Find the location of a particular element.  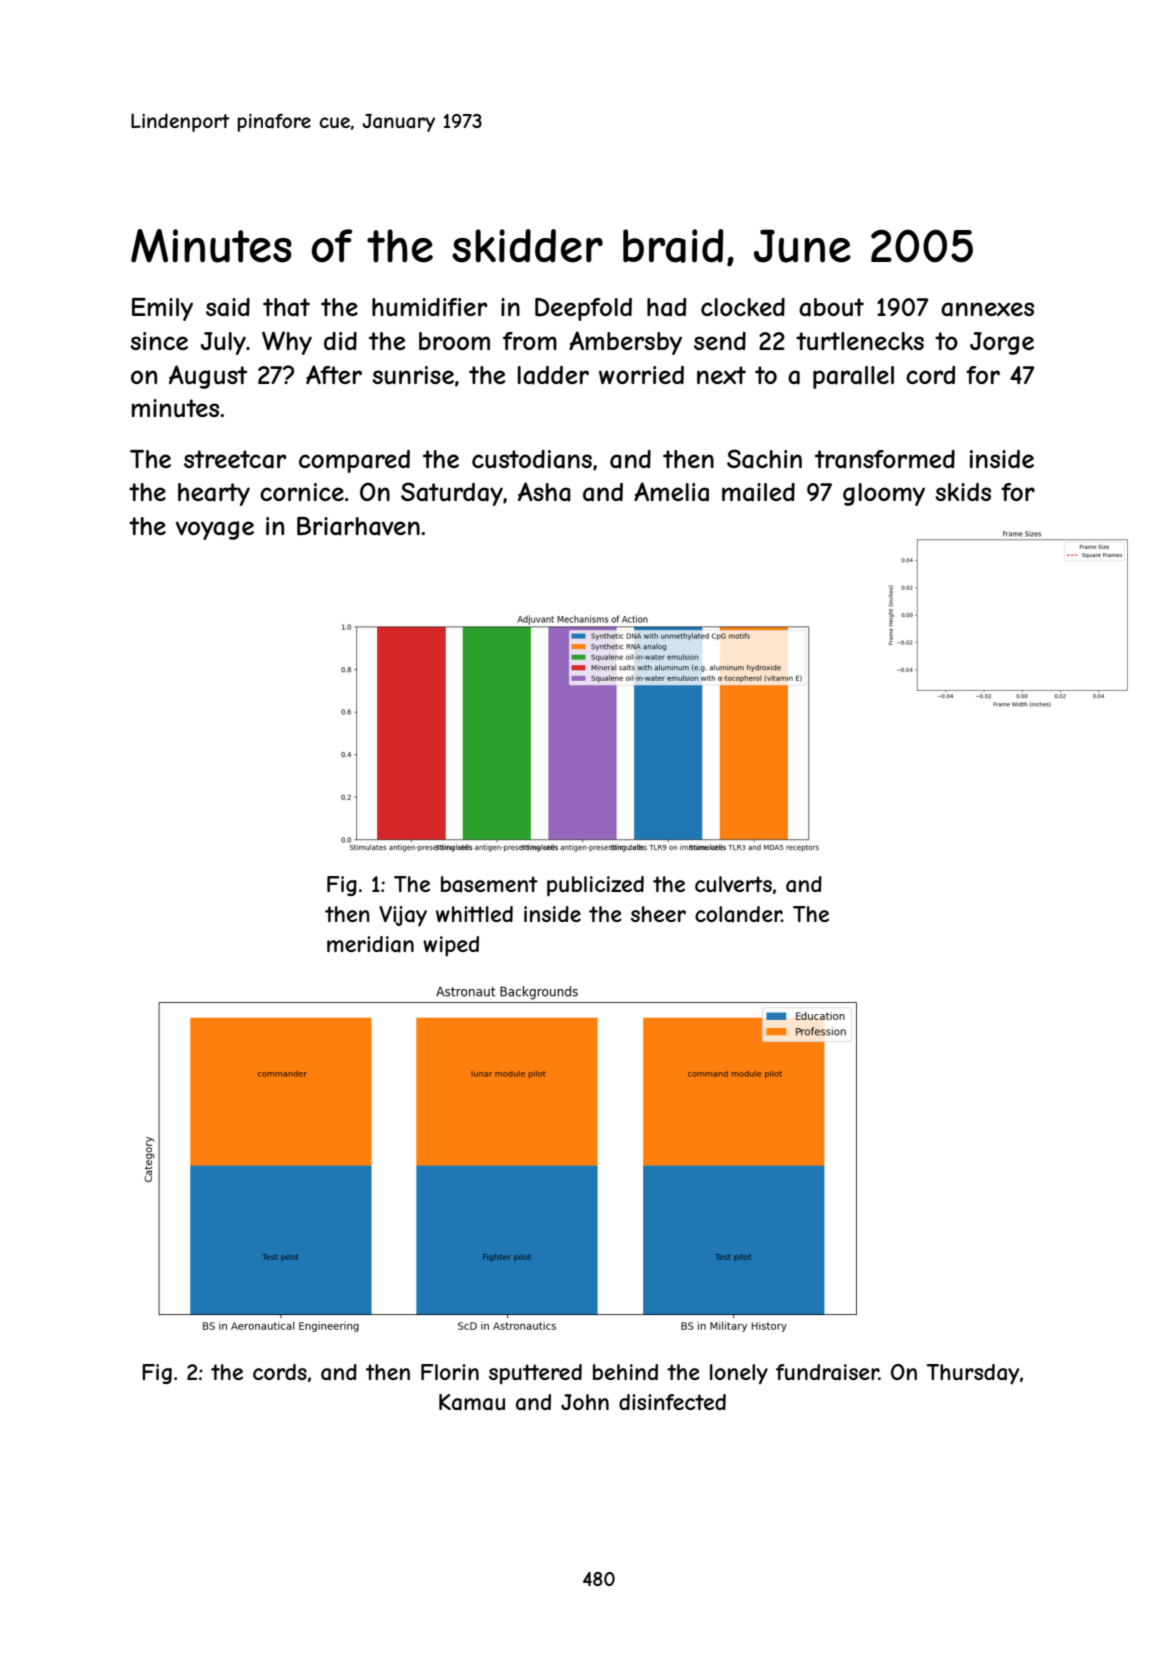

Kamau is located at coordinates (472, 1402).
